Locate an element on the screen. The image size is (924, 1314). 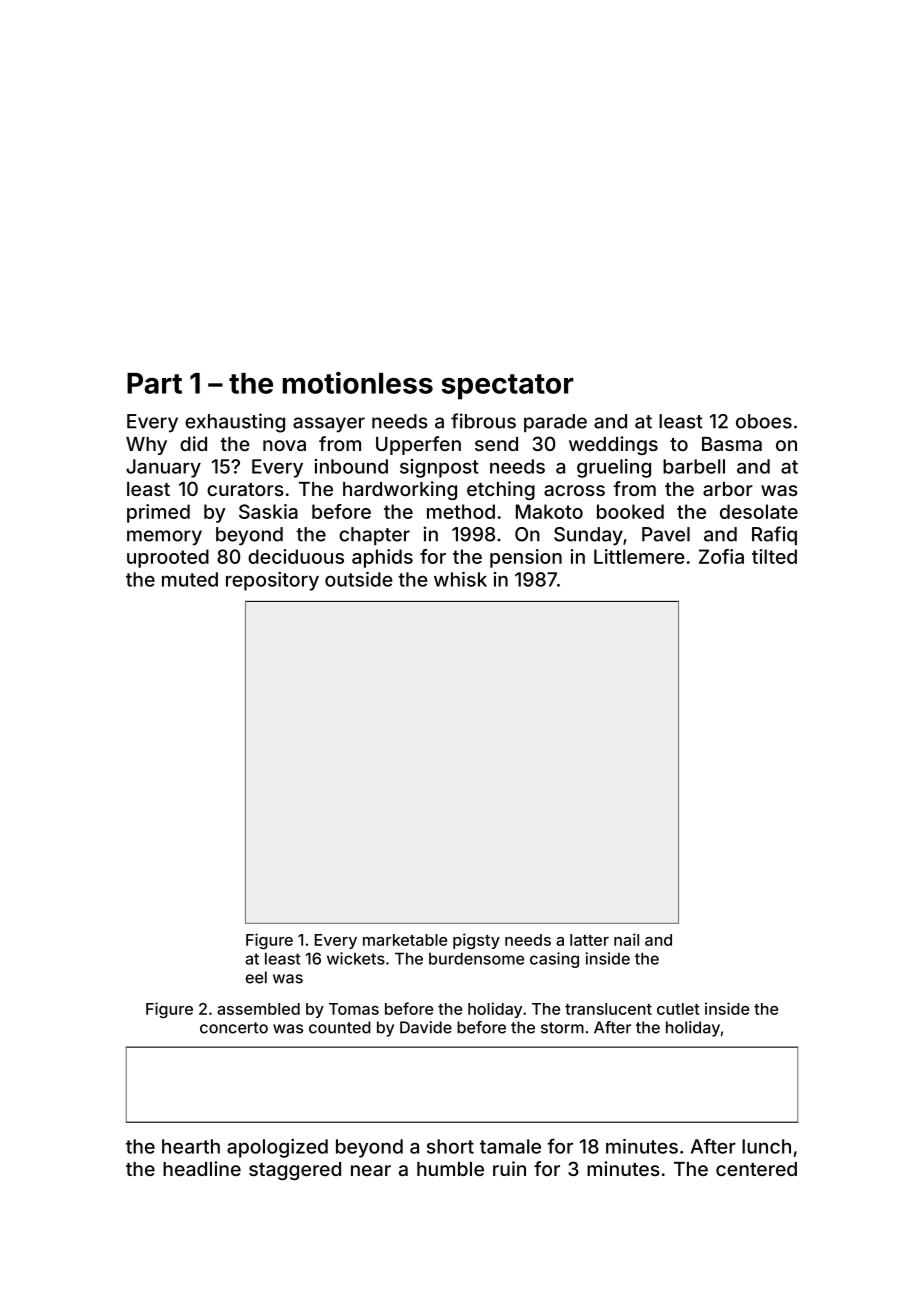
parade is located at coordinates (555, 423).
